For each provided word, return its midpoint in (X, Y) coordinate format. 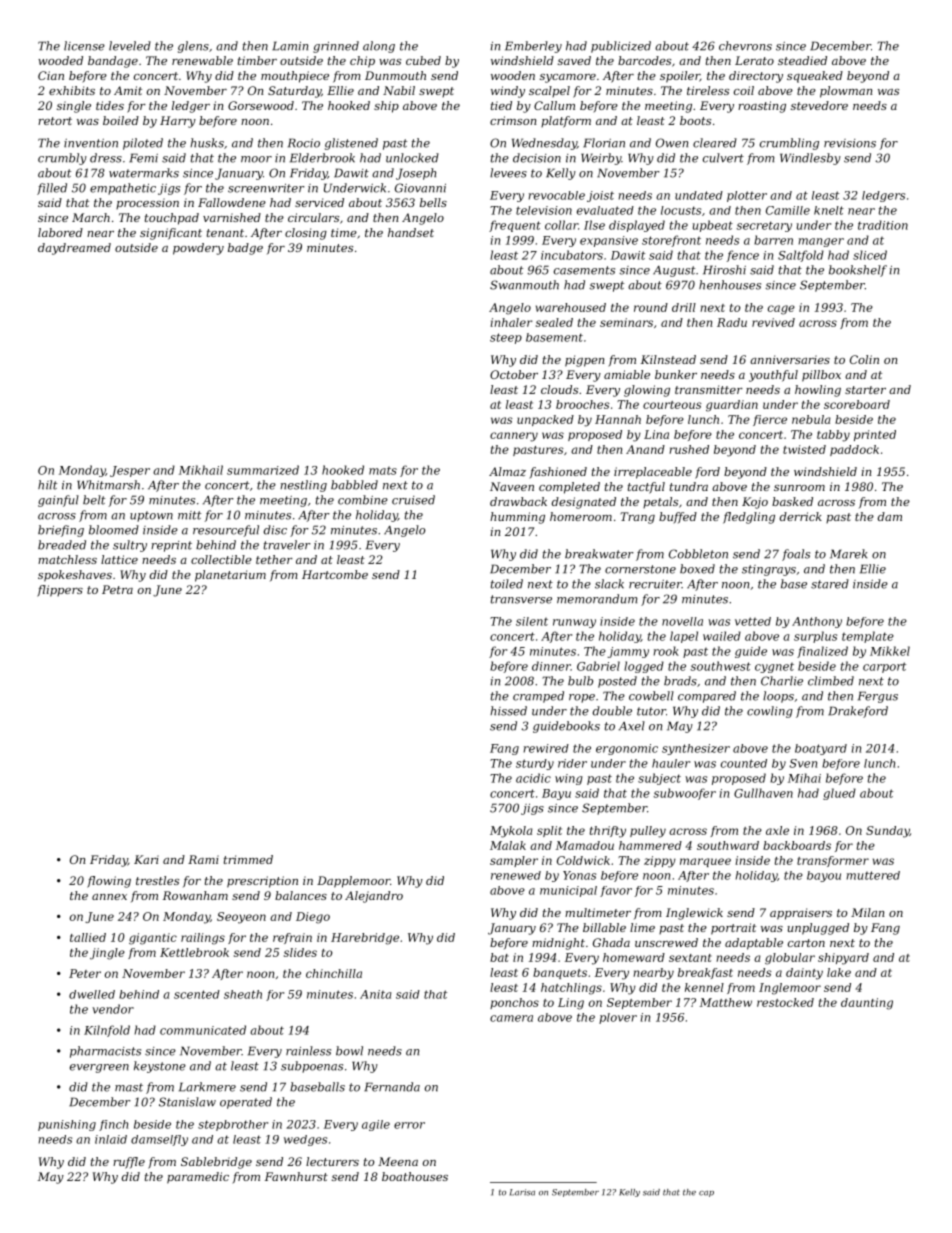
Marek (848, 554)
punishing (67, 1125)
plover (618, 1018)
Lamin (290, 46)
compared (707, 697)
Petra (117, 589)
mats (383, 471)
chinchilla (334, 973)
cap (706, 1194)
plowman (846, 92)
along (379, 47)
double (612, 711)
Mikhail (201, 470)
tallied (88, 937)
